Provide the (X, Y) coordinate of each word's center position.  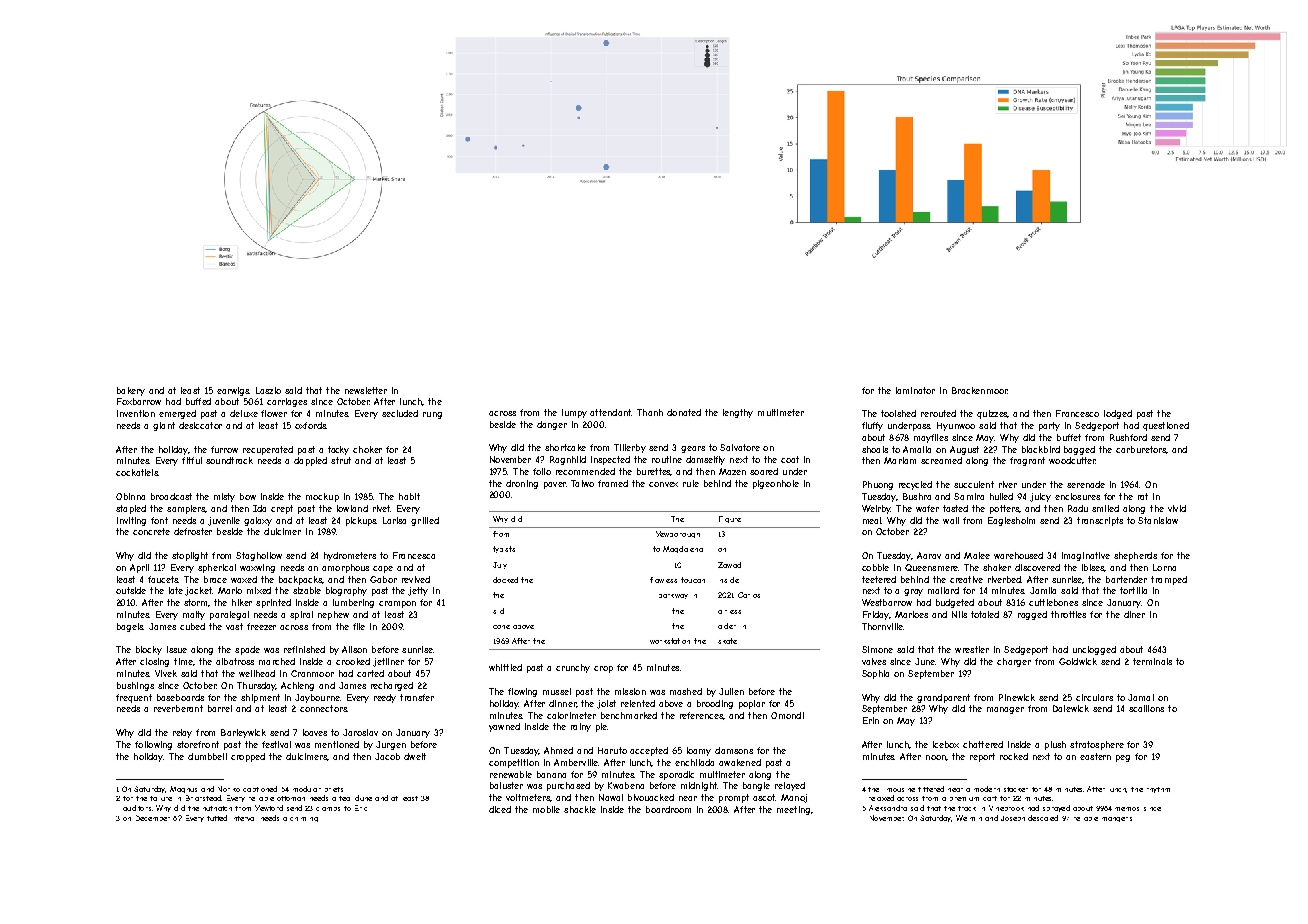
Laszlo (268, 390)
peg (1123, 758)
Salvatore (740, 447)
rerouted (938, 413)
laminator (915, 390)
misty (224, 497)
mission (630, 691)
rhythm (1158, 790)
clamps (328, 809)
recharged (392, 686)
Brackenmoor (980, 390)
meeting (793, 810)
